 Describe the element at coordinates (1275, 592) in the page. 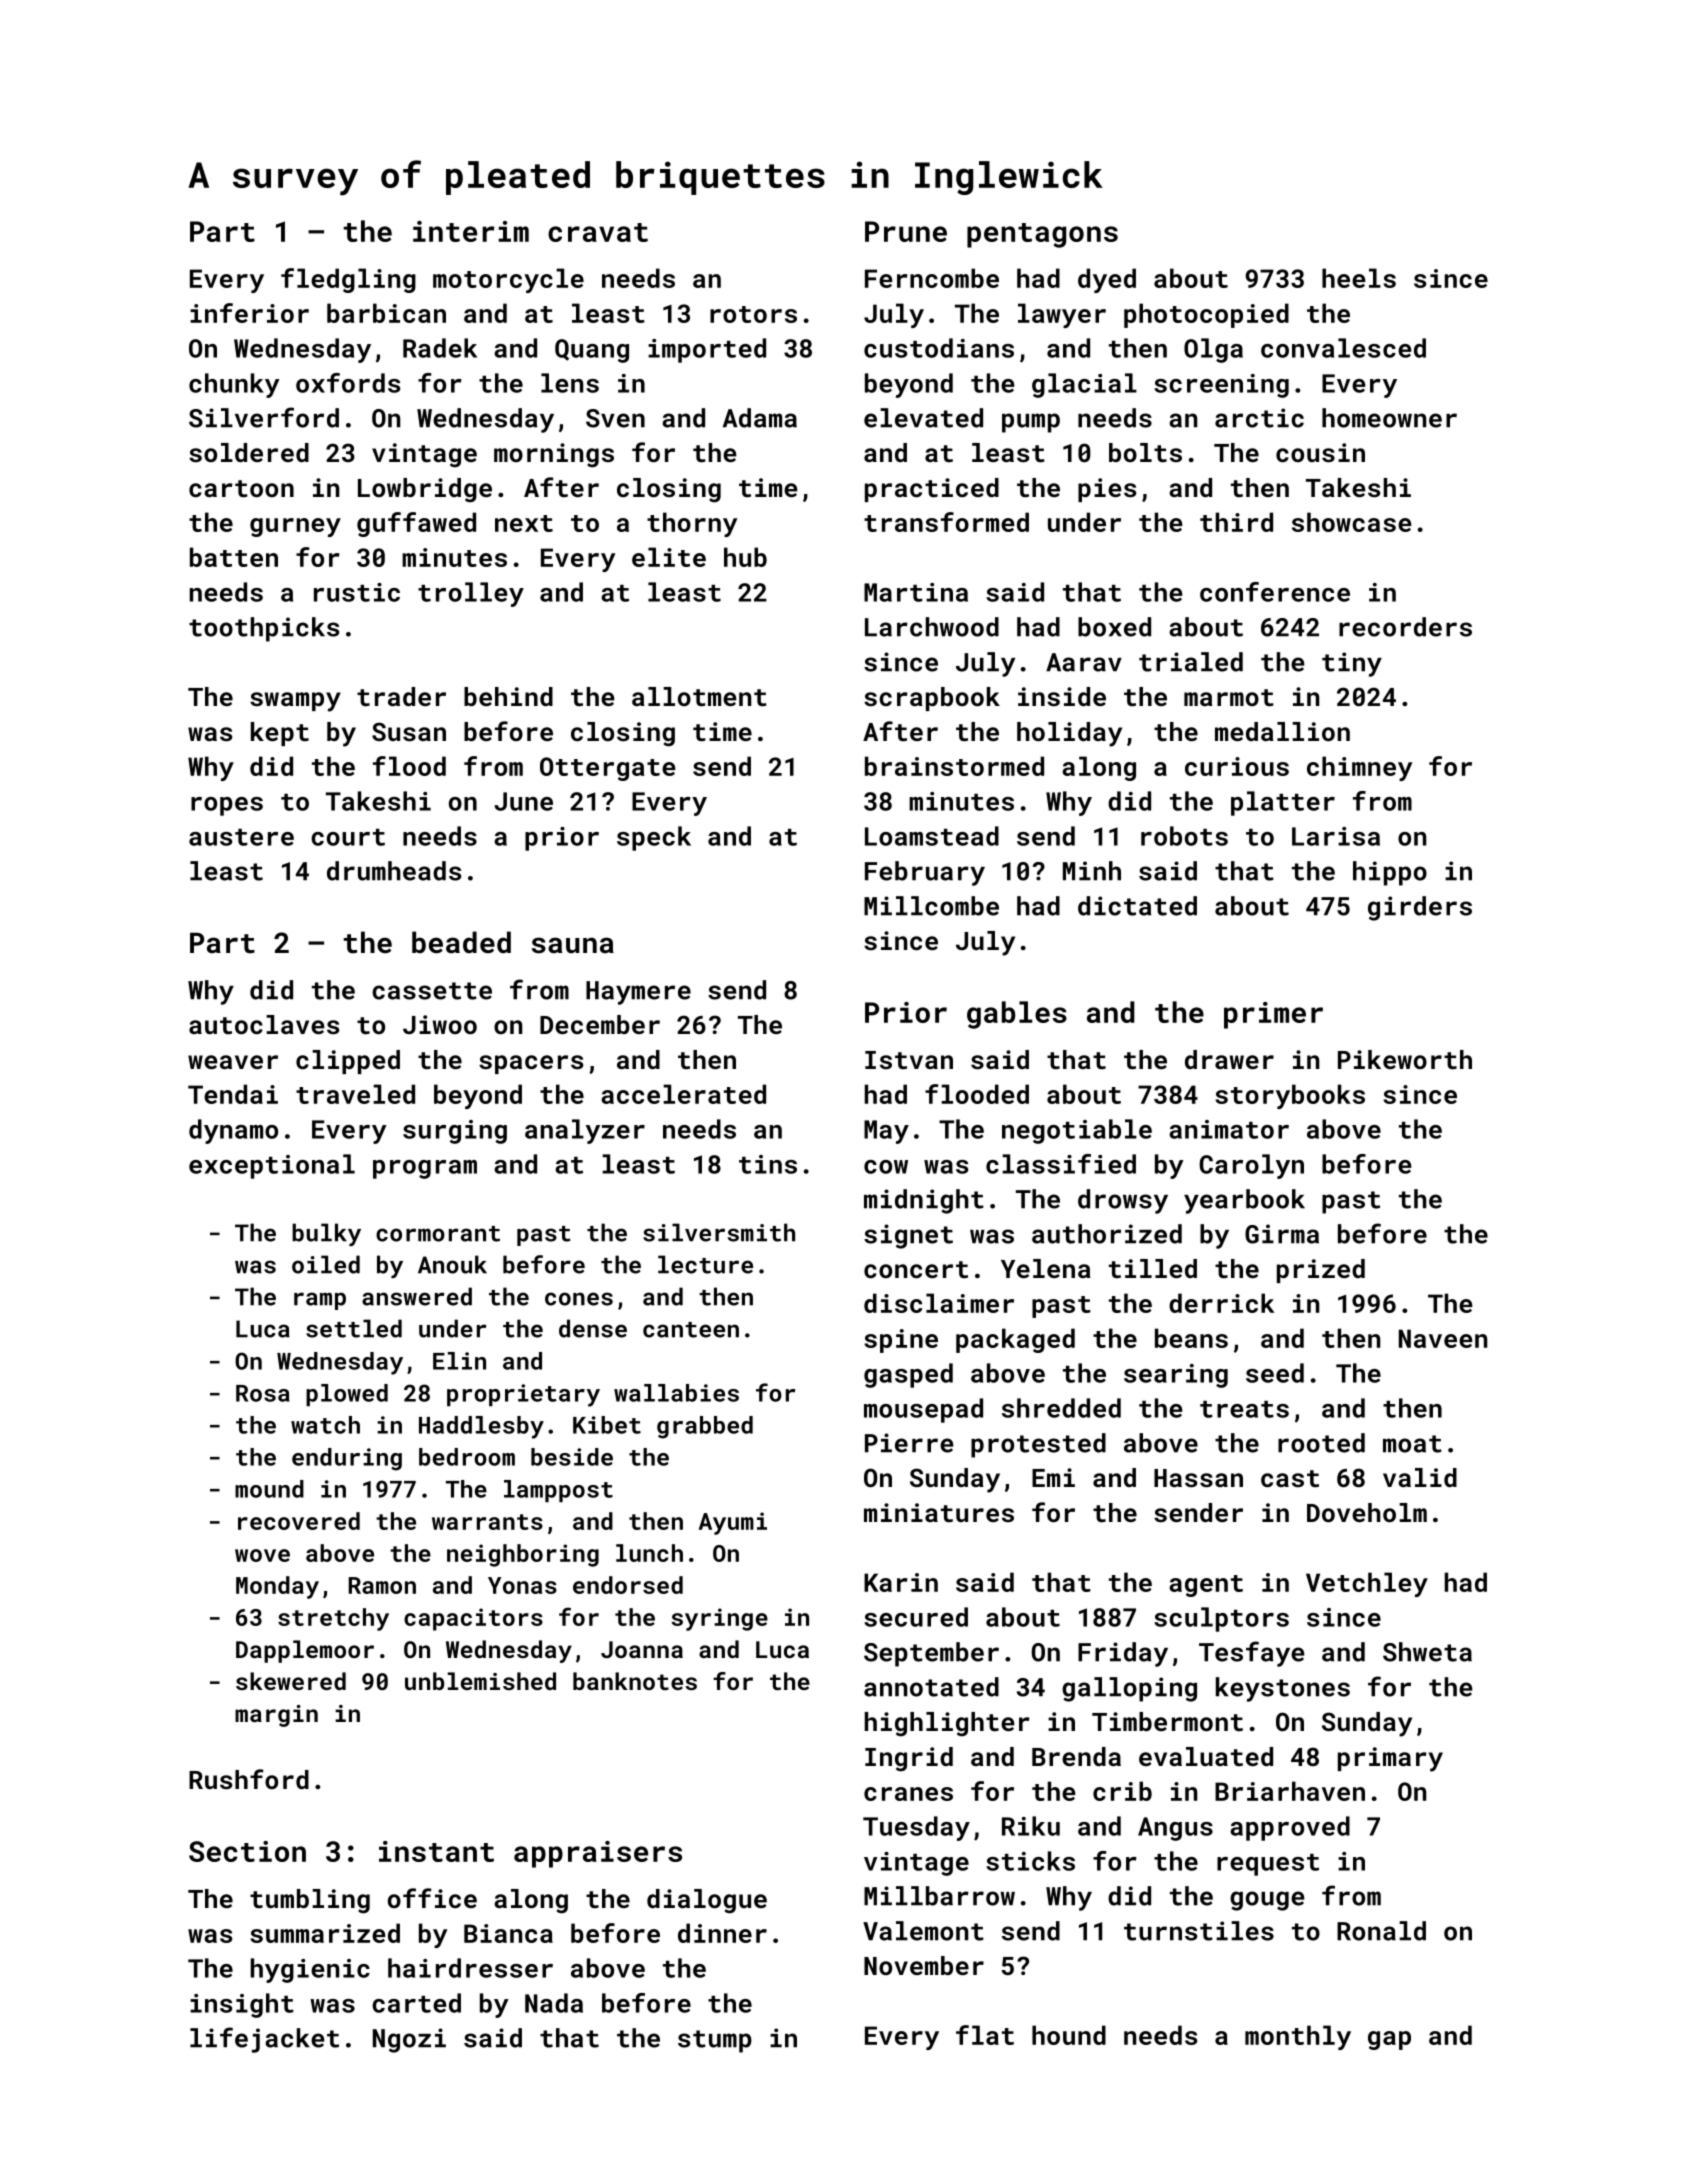

I see `conference` at that location.
